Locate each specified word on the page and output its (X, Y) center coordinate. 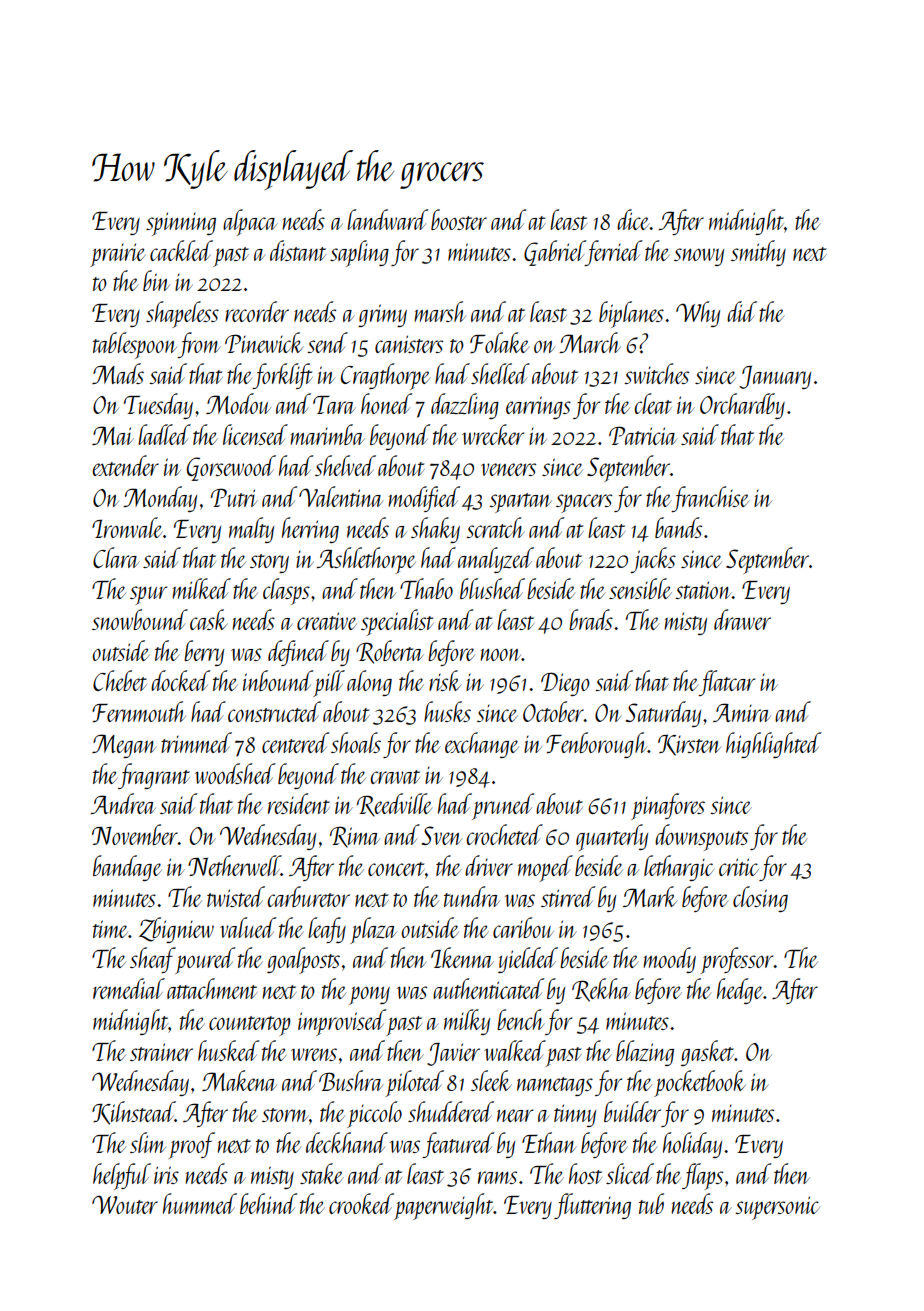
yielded (528, 960)
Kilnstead (133, 1113)
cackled (181, 250)
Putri (234, 497)
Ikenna (462, 957)
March (590, 342)
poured (205, 960)
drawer (742, 619)
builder (632, 1111)
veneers (508, 469)
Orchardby (742, 406)
